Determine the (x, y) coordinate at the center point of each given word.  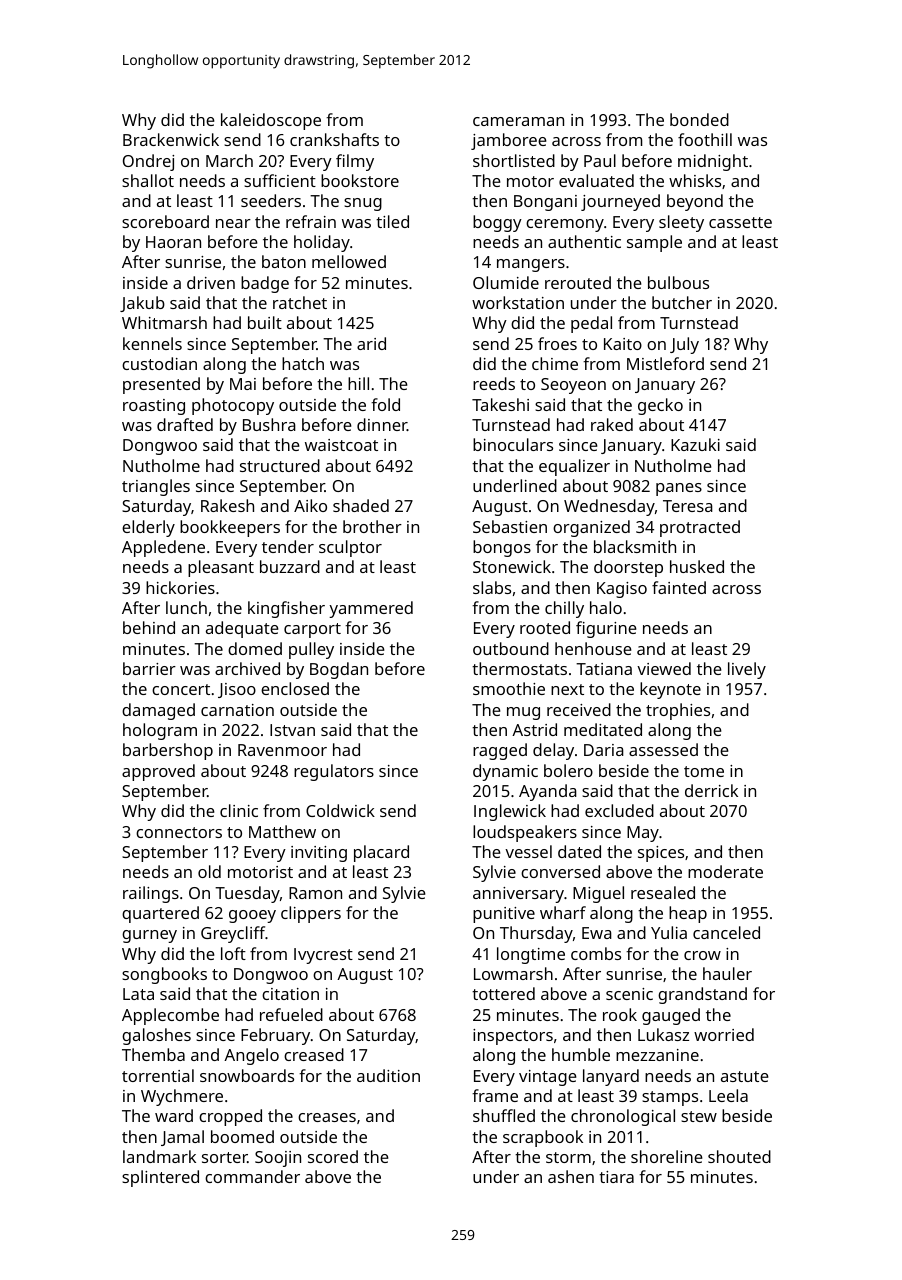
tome (704, 771)
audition (388, 1075)
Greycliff (233, 934)
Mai (243, 384)
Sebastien (510, 526)
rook (620, 1014)
